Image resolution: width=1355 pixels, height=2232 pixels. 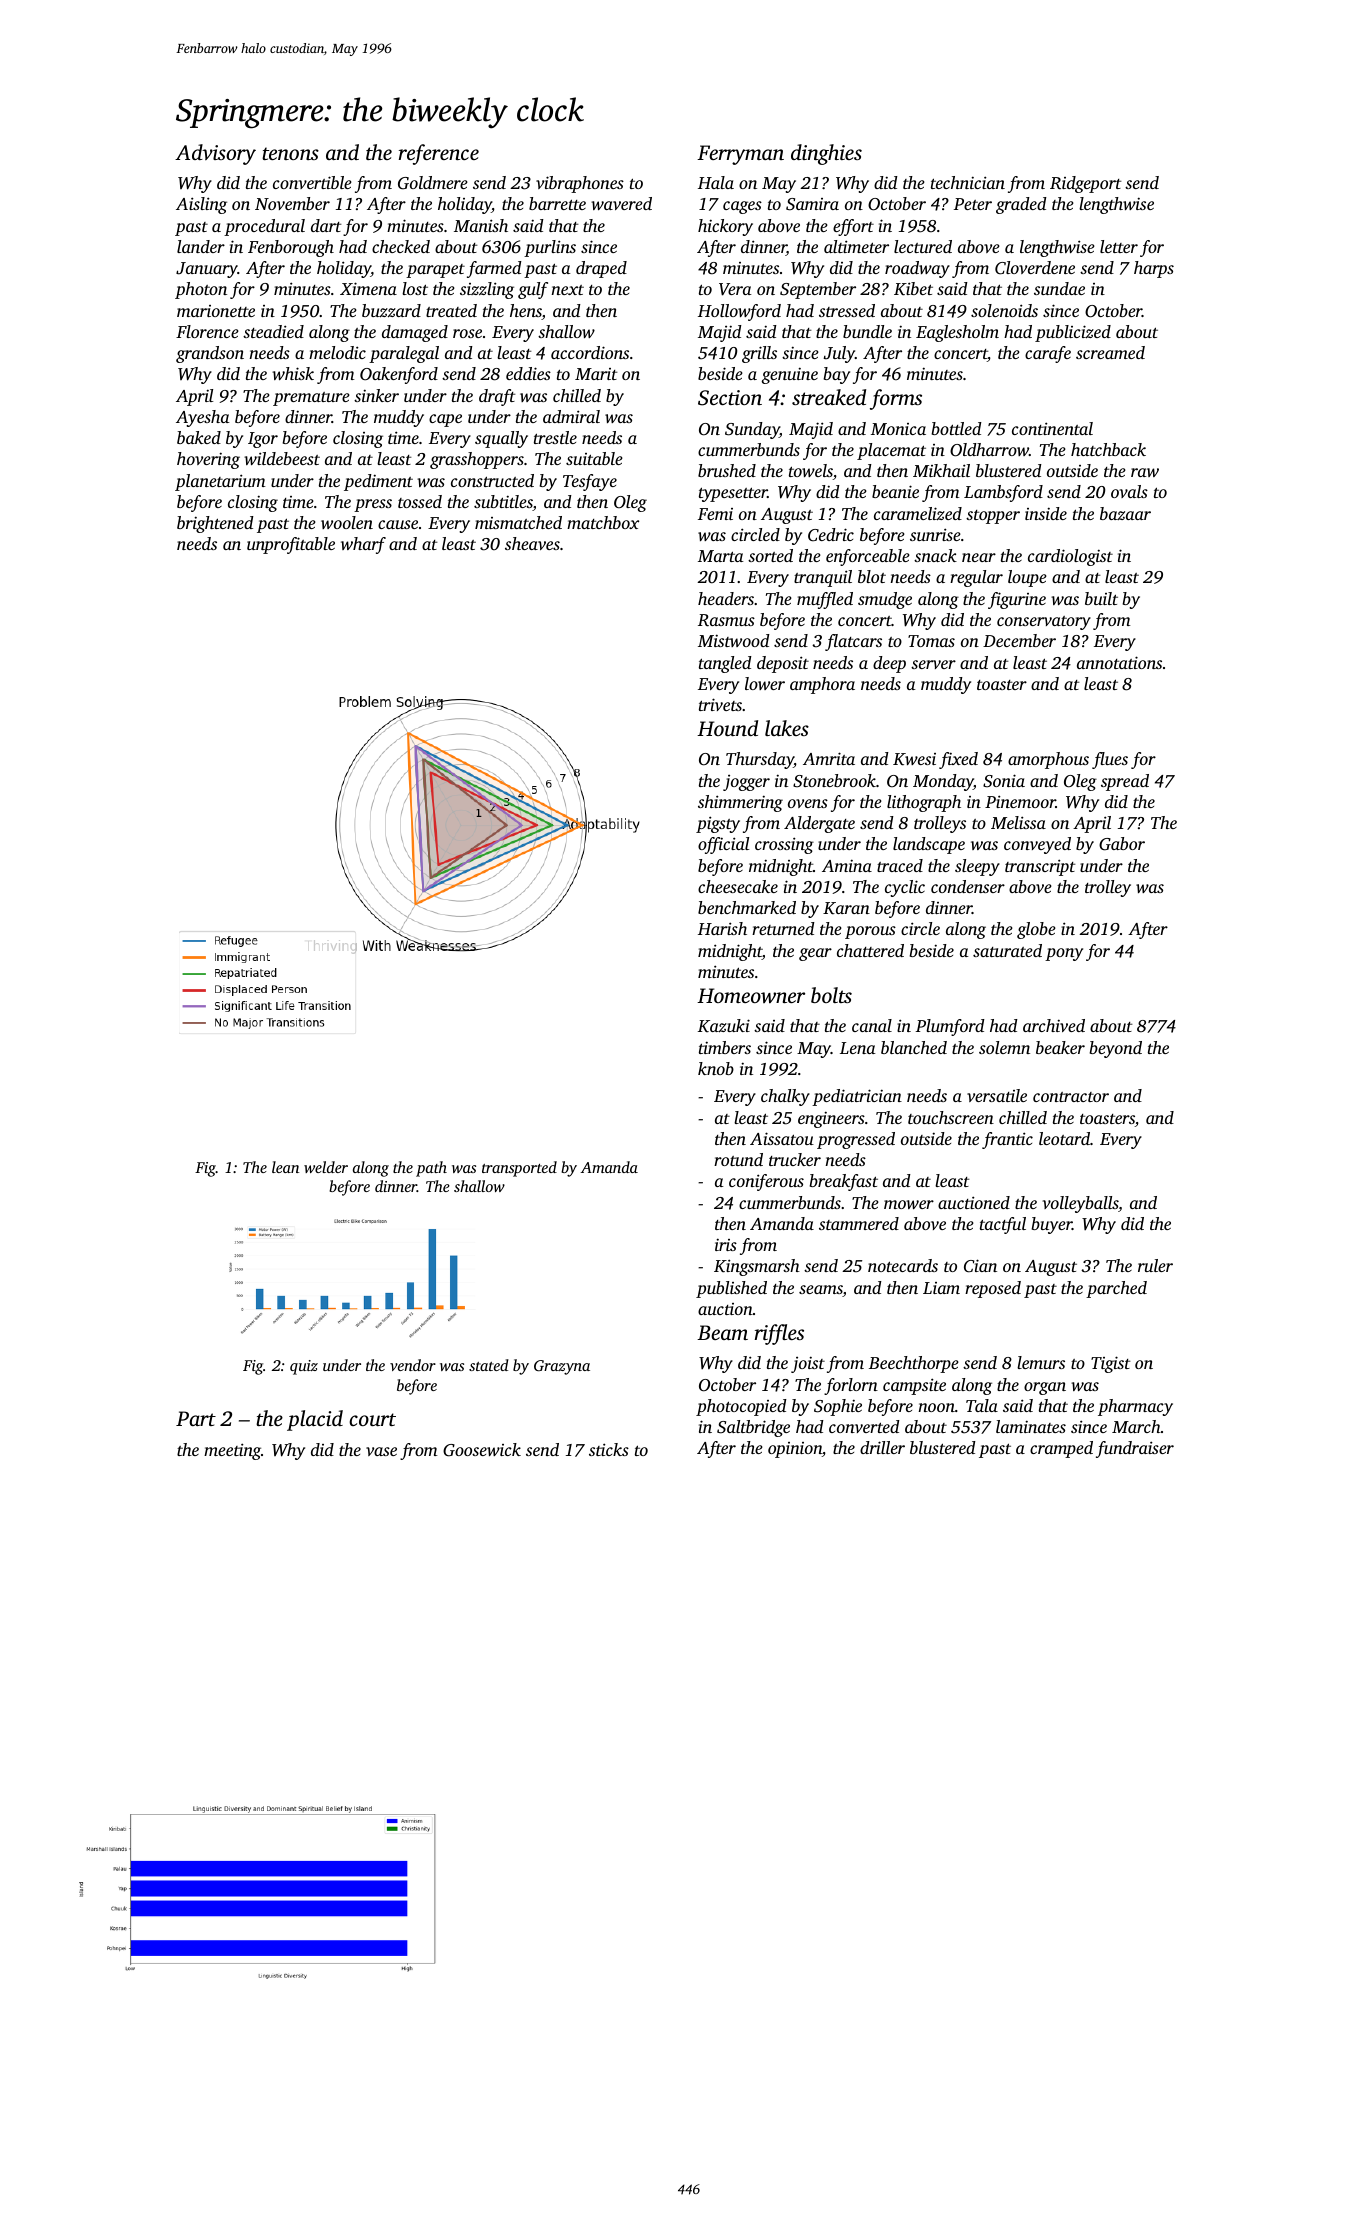 I want to click on vase, so click(x=381, y=1451).
